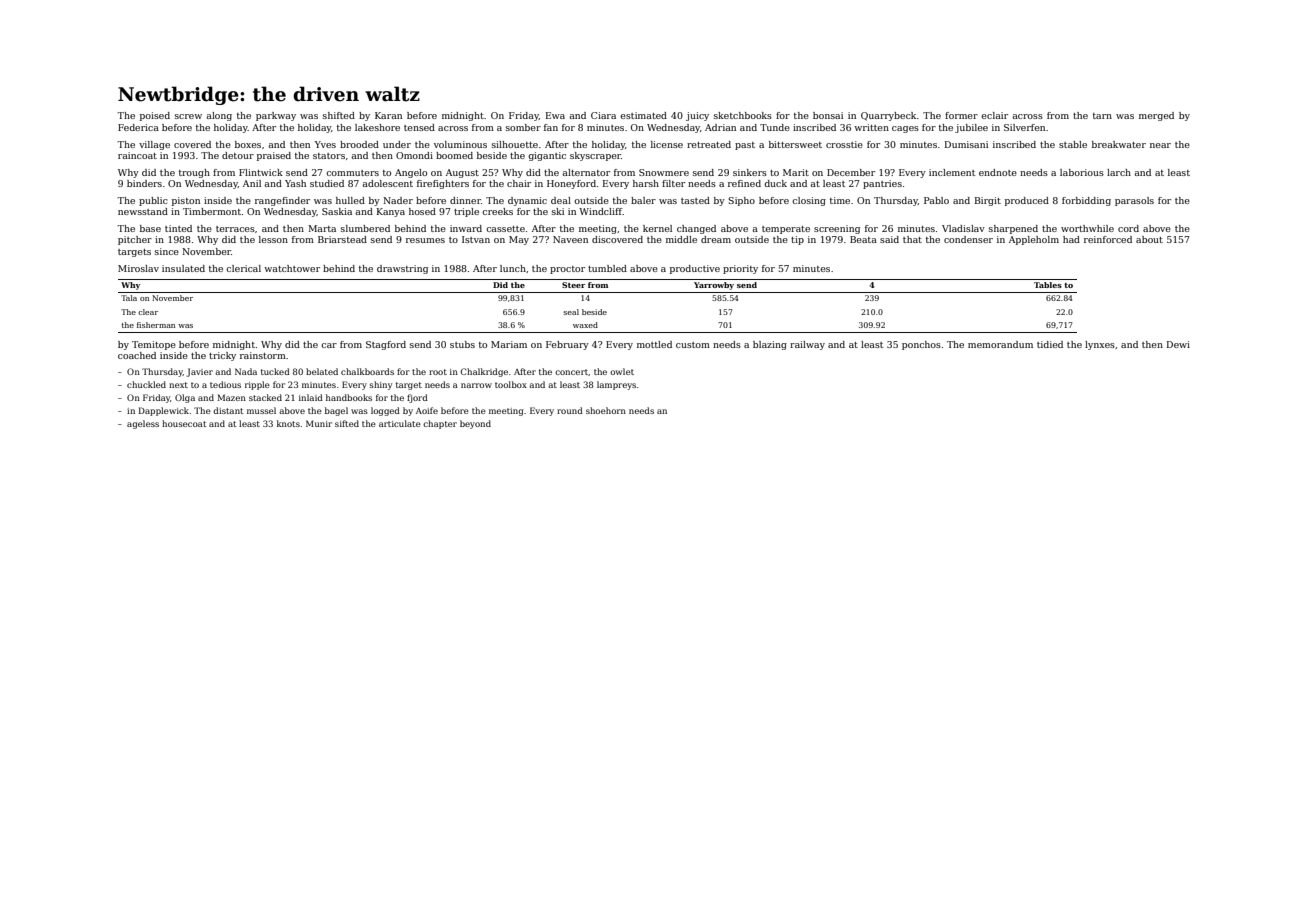 This image has height=924, width=1308. Describe the element at coordinates (511, 384) in the image. I see `toolbox` at that location.
